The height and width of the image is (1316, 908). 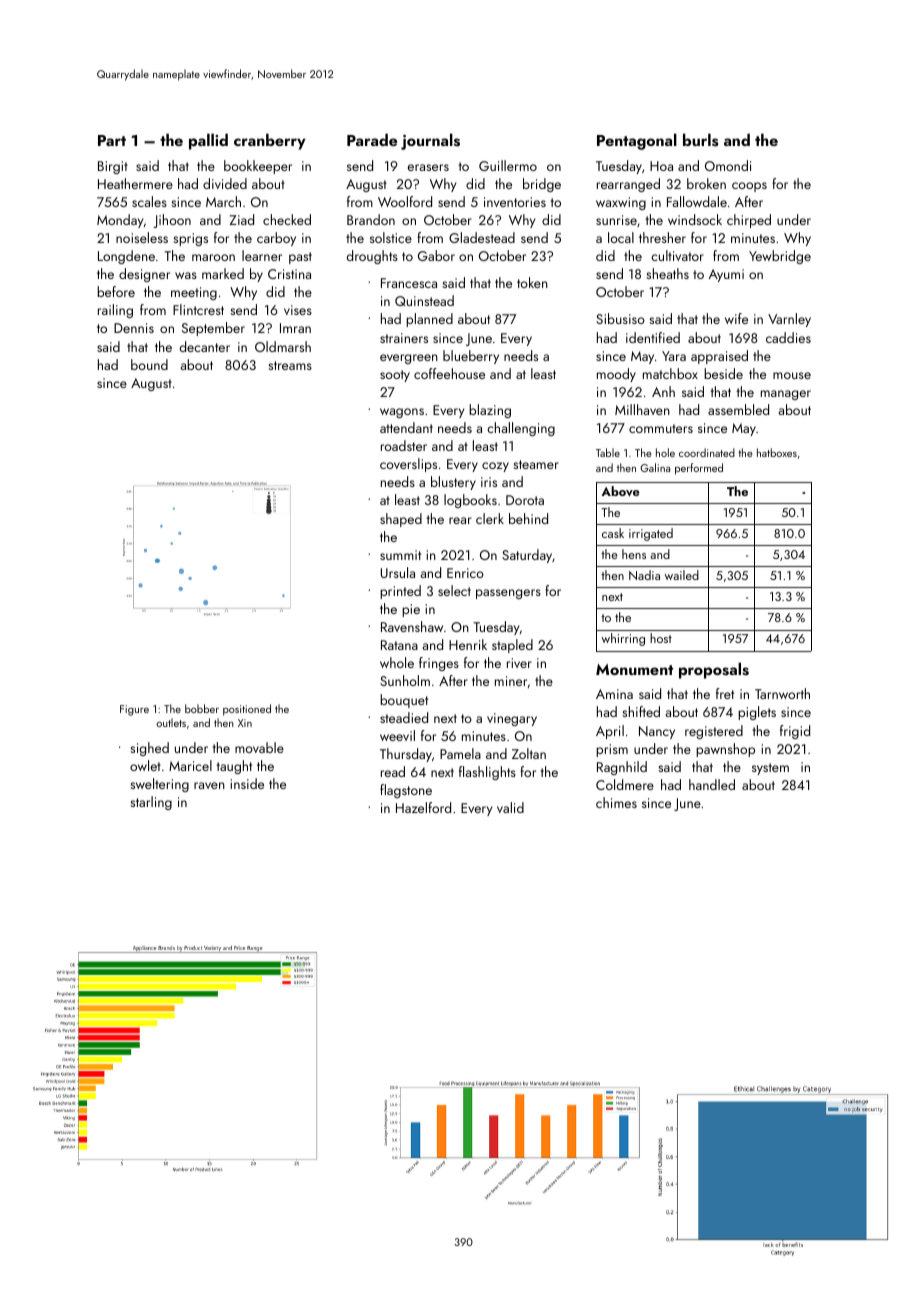 What do you see at coordinates (700, 140) in the image?
I see `burls` at bounding box center [700, 140].
